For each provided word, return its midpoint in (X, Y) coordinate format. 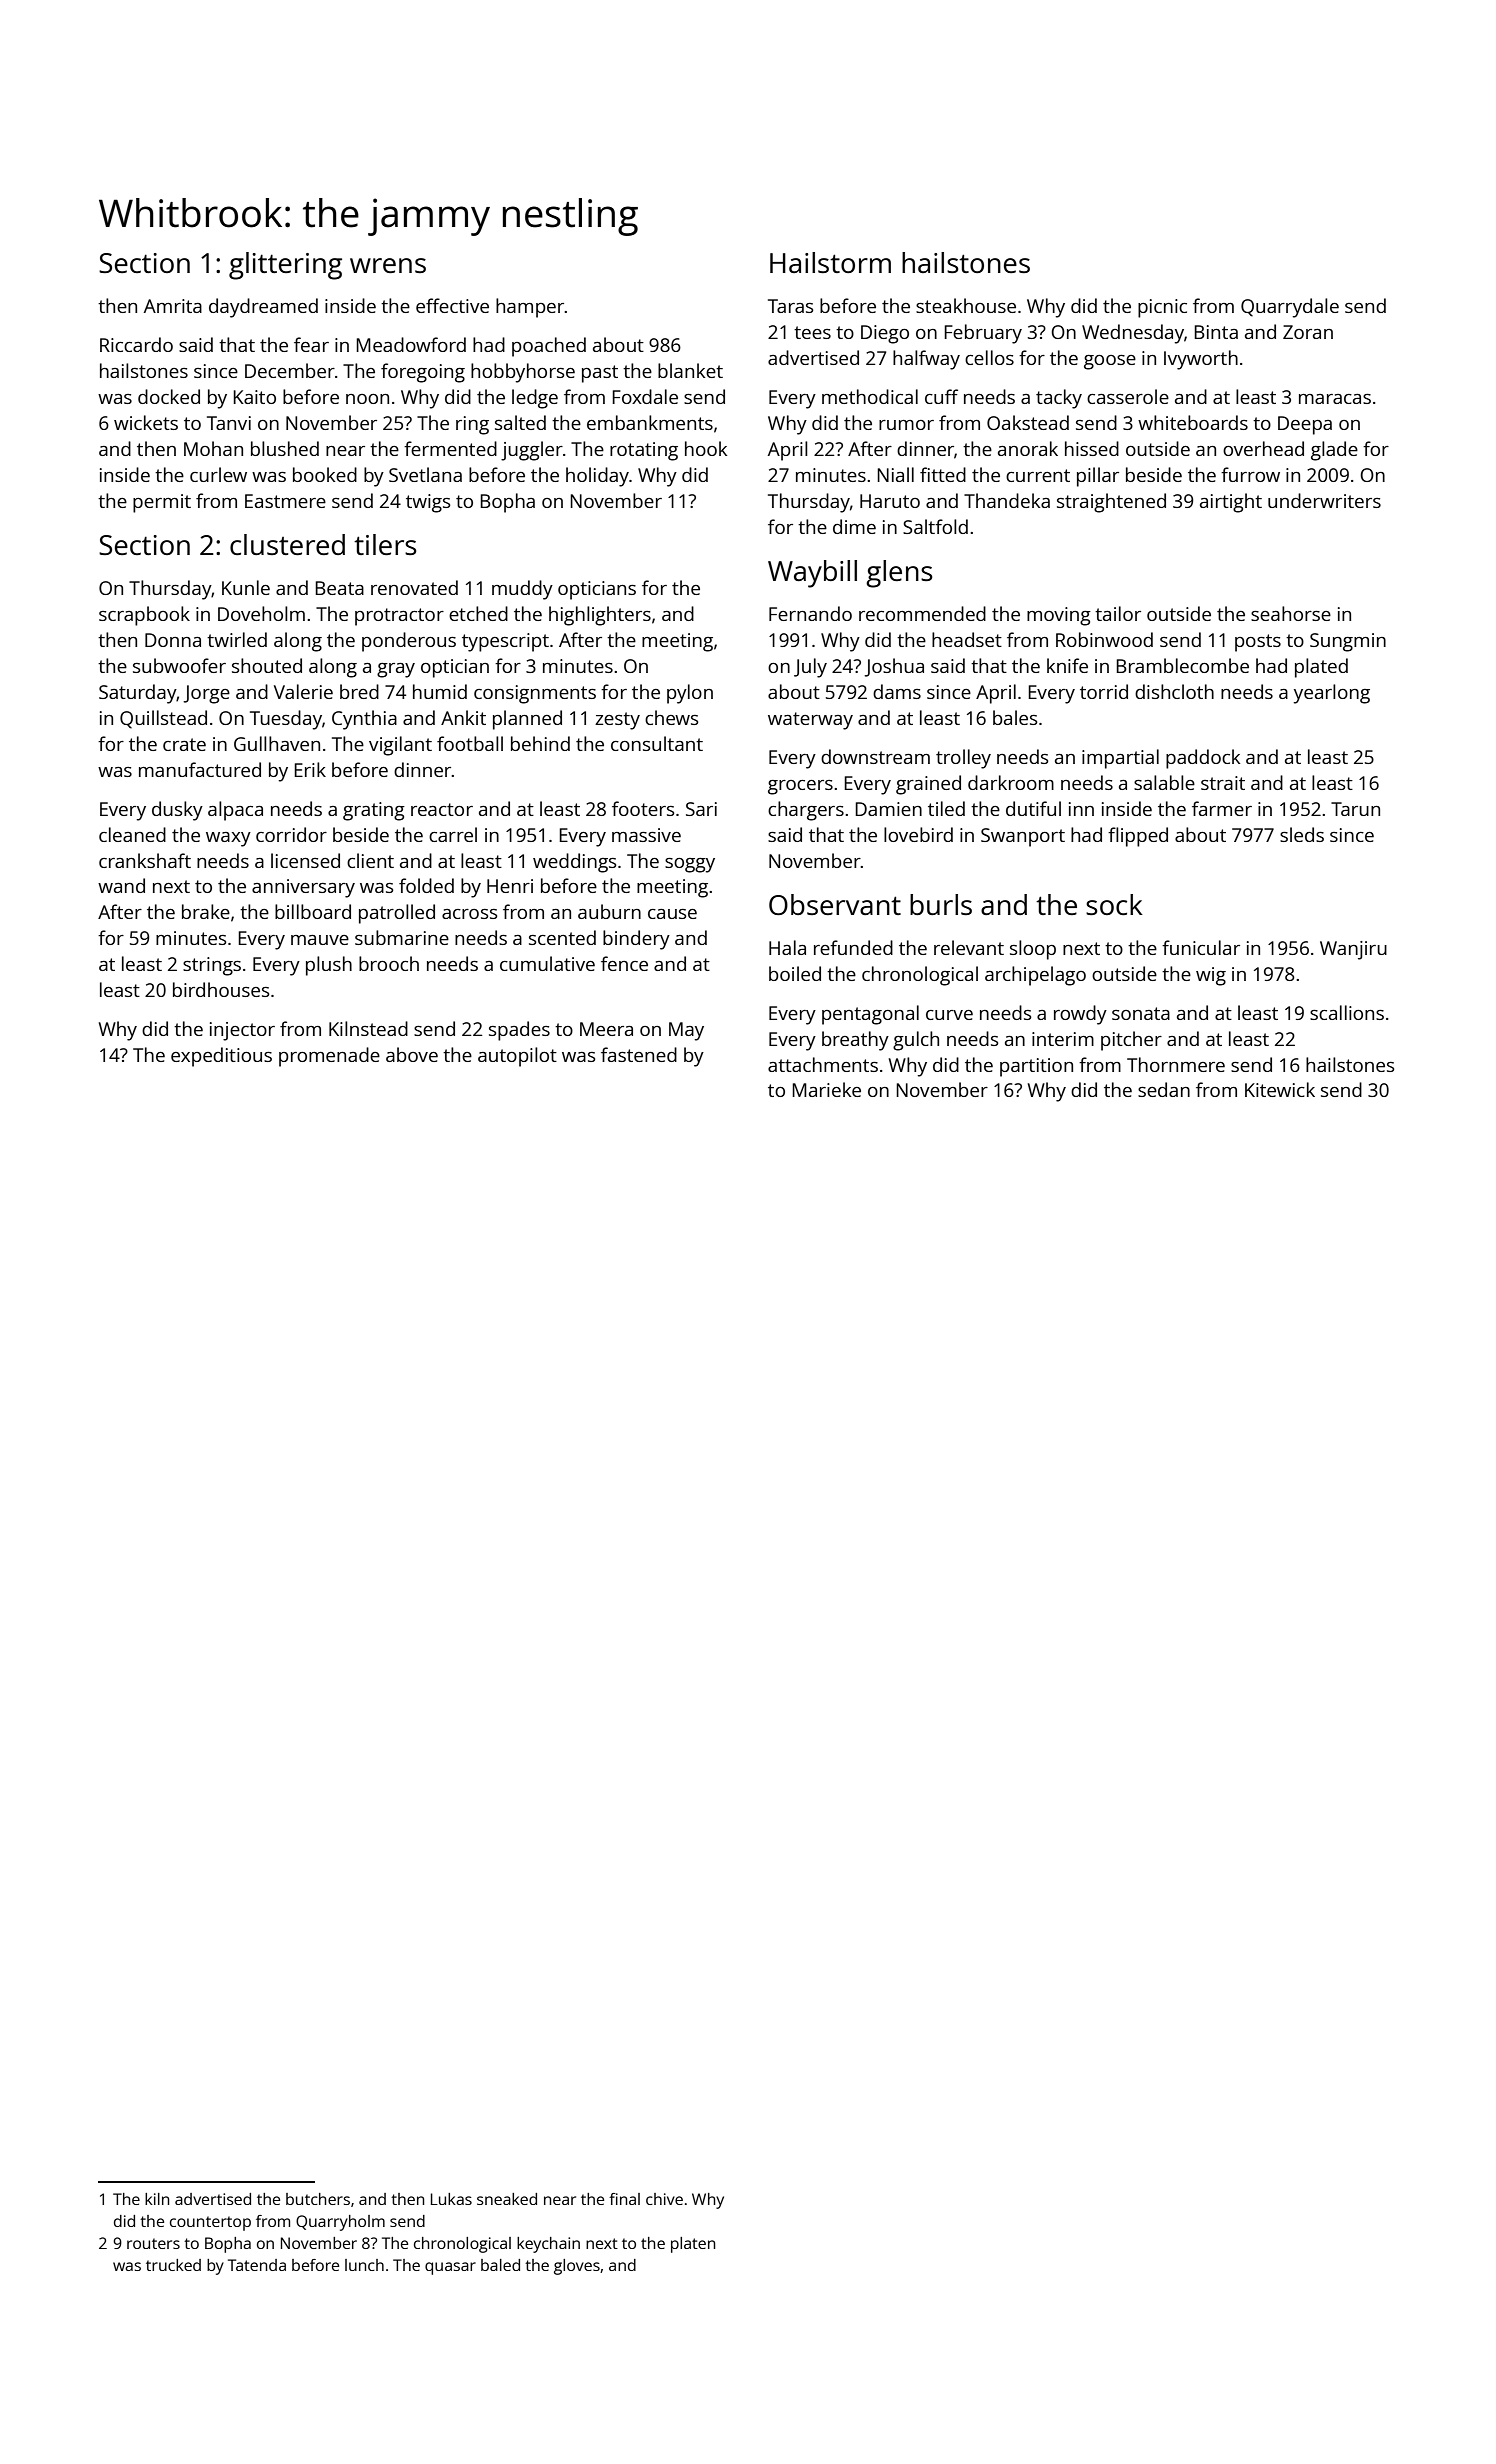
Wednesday (1133, 334)
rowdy (1080, 1015)
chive (664, 2199)
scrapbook (144, 616)
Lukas (451, 2199)
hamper (530, 308)
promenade (329, 1057)
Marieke (826, 1089)
